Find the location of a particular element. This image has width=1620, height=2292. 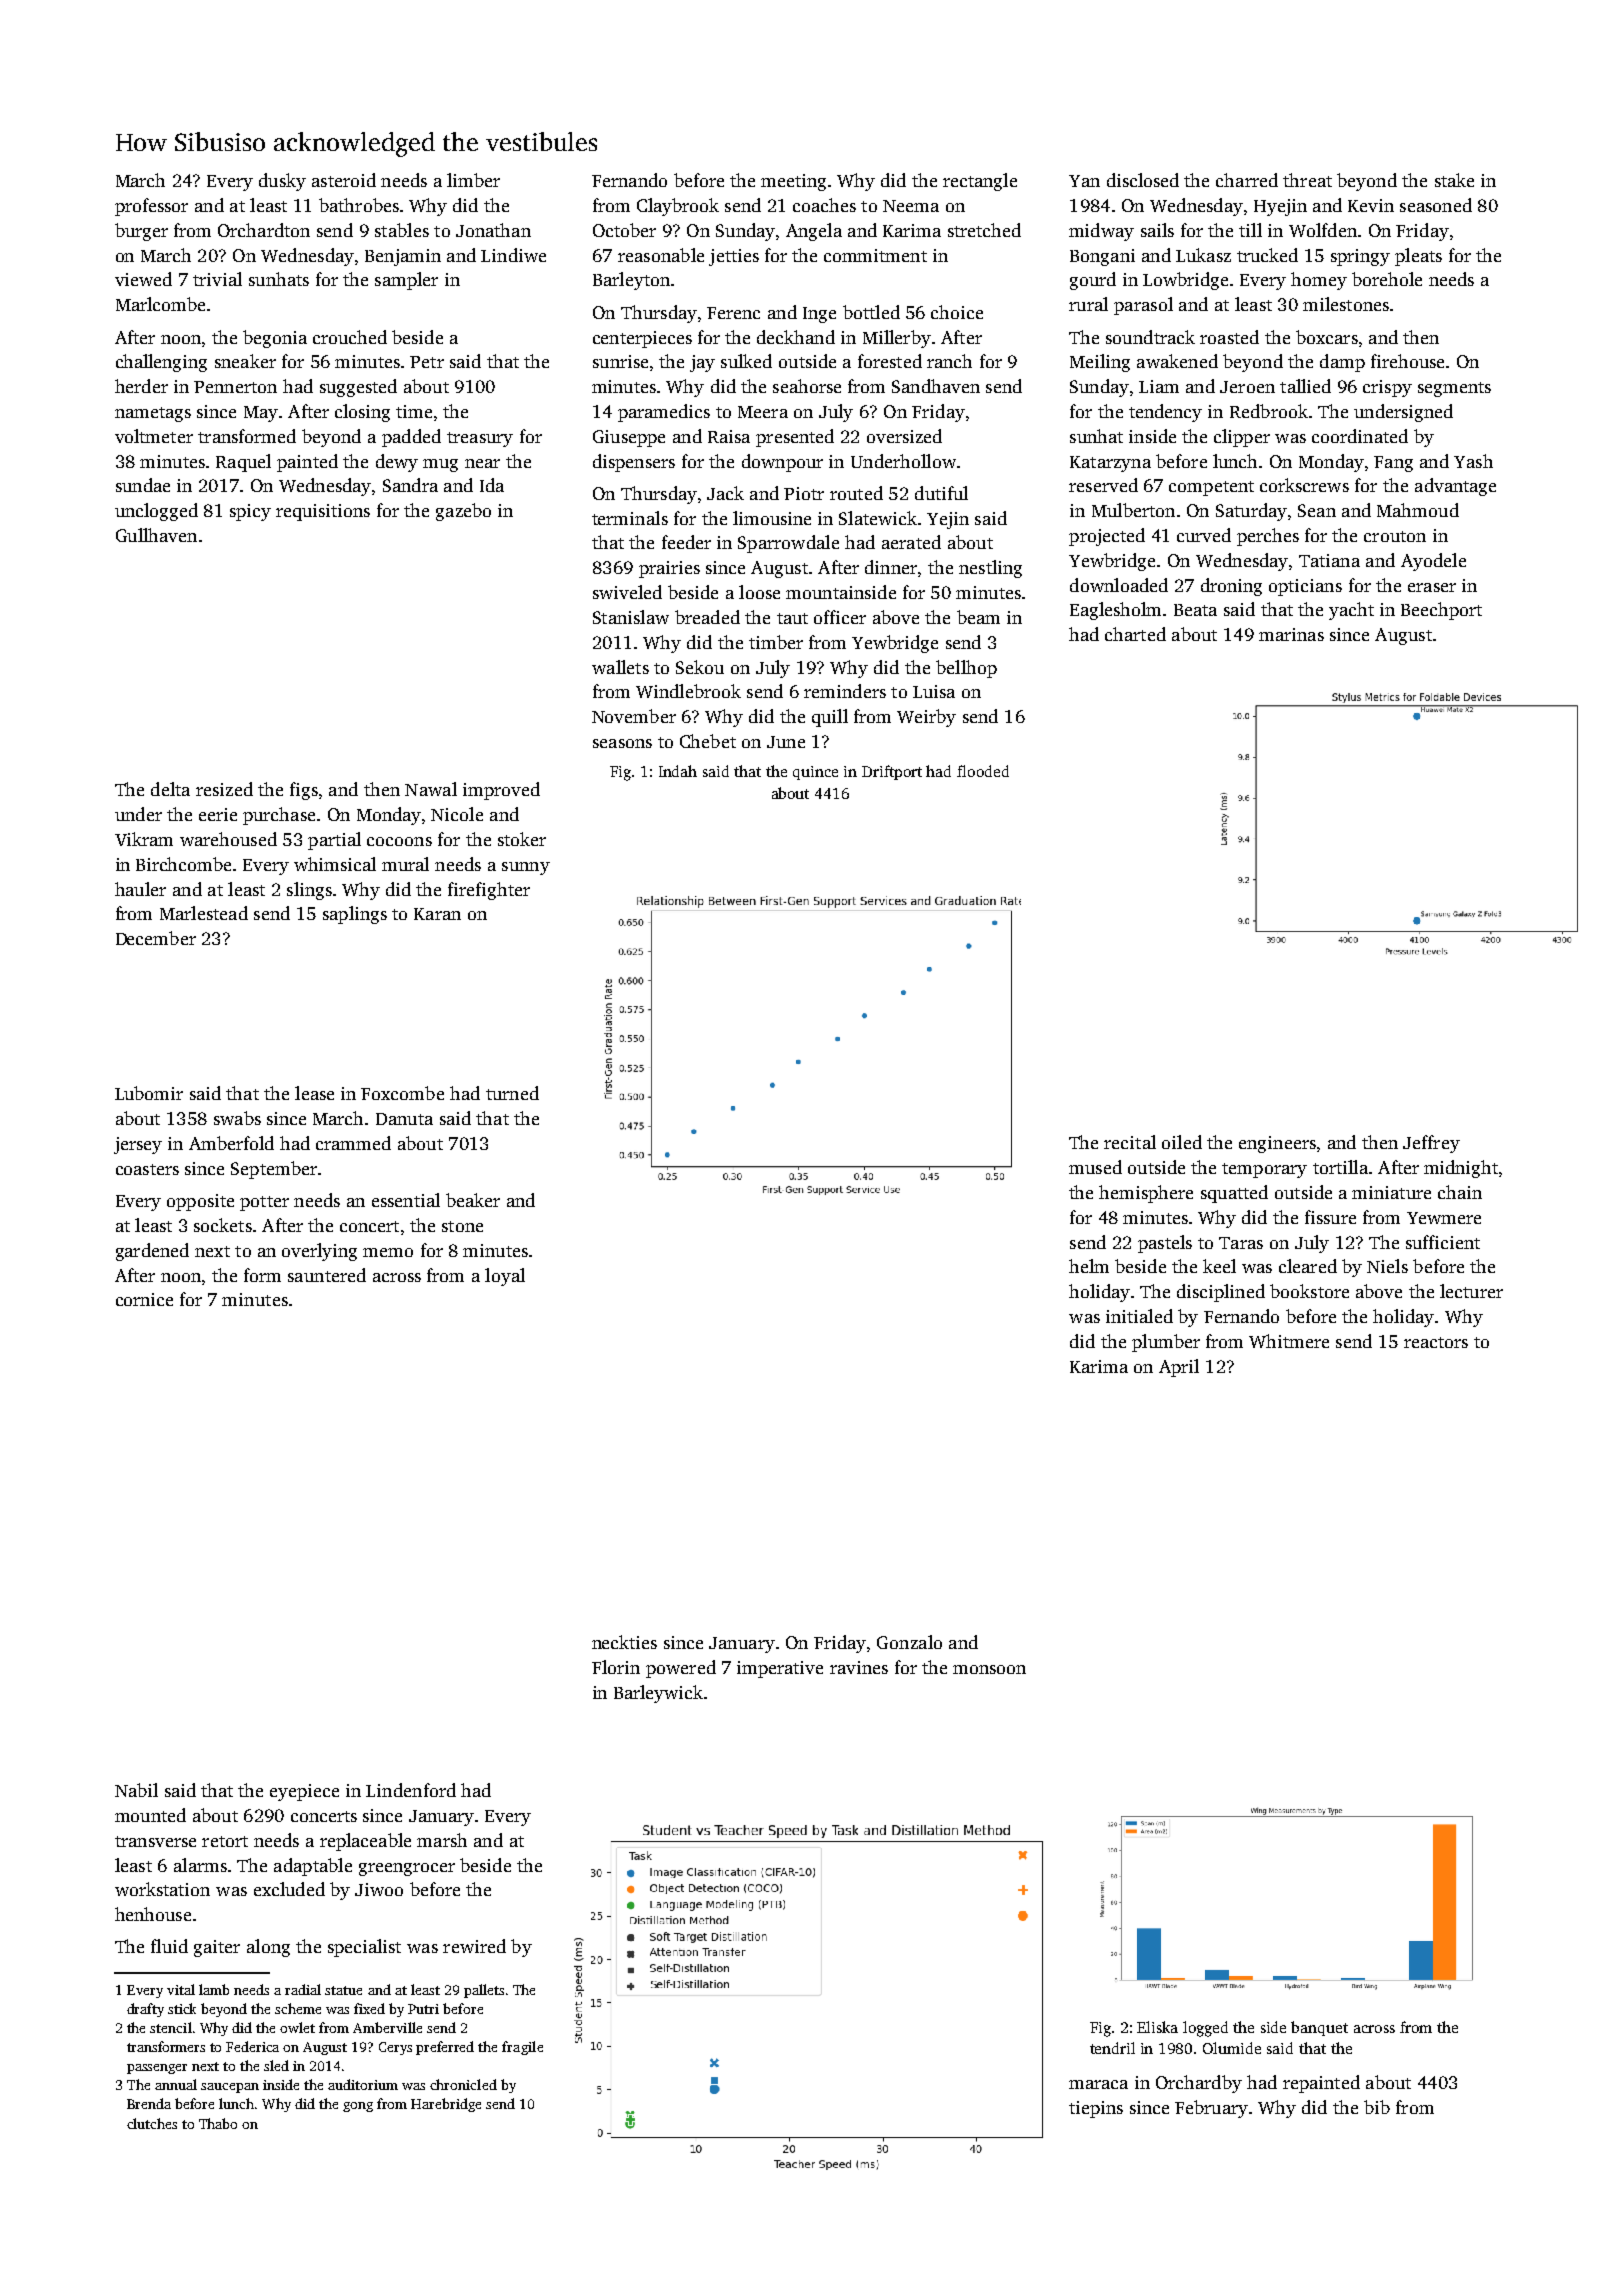

Jeffrey is located at coordinates (1431, 1144).
